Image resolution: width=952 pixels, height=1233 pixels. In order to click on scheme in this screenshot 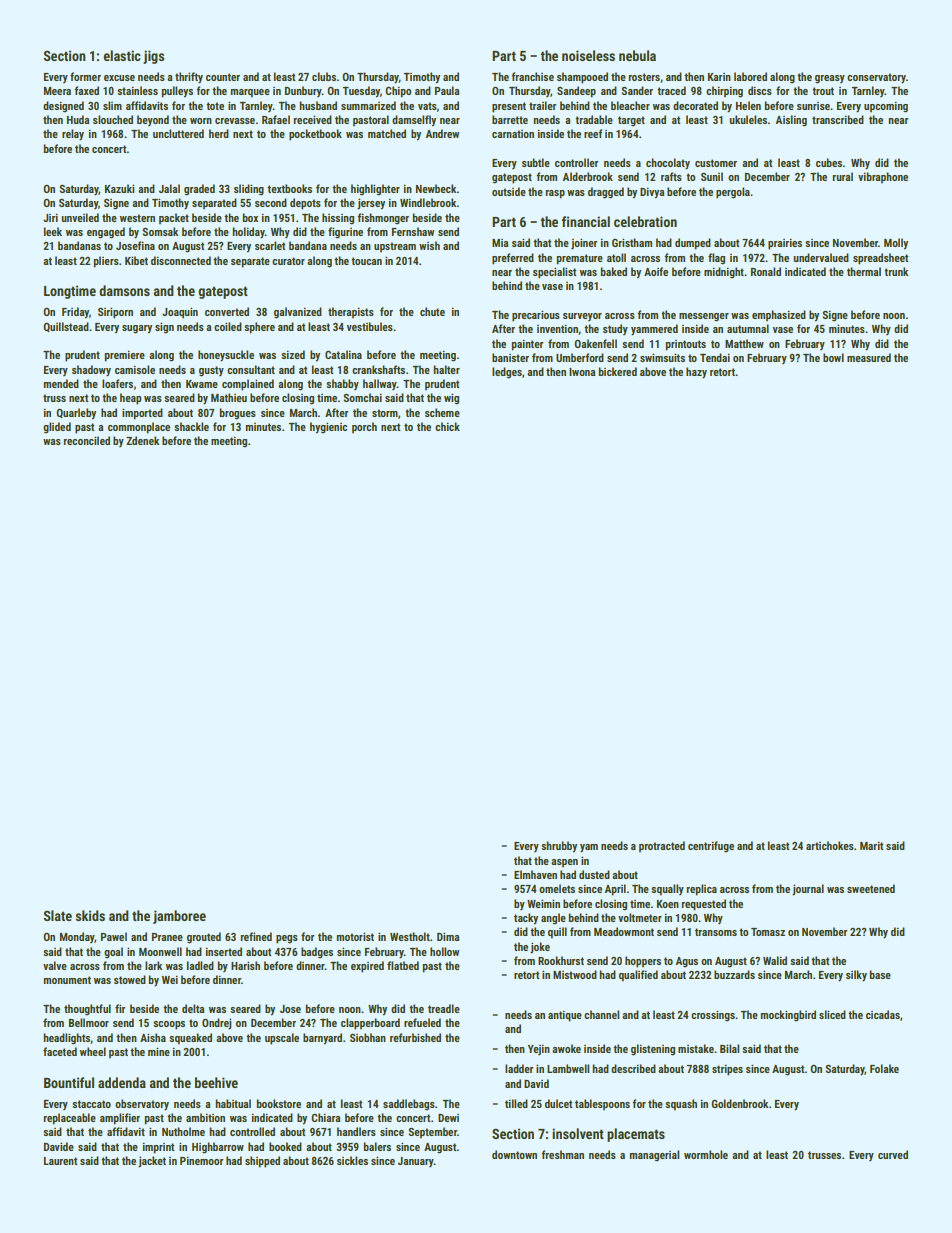, I will do `click(442, 412)`.
